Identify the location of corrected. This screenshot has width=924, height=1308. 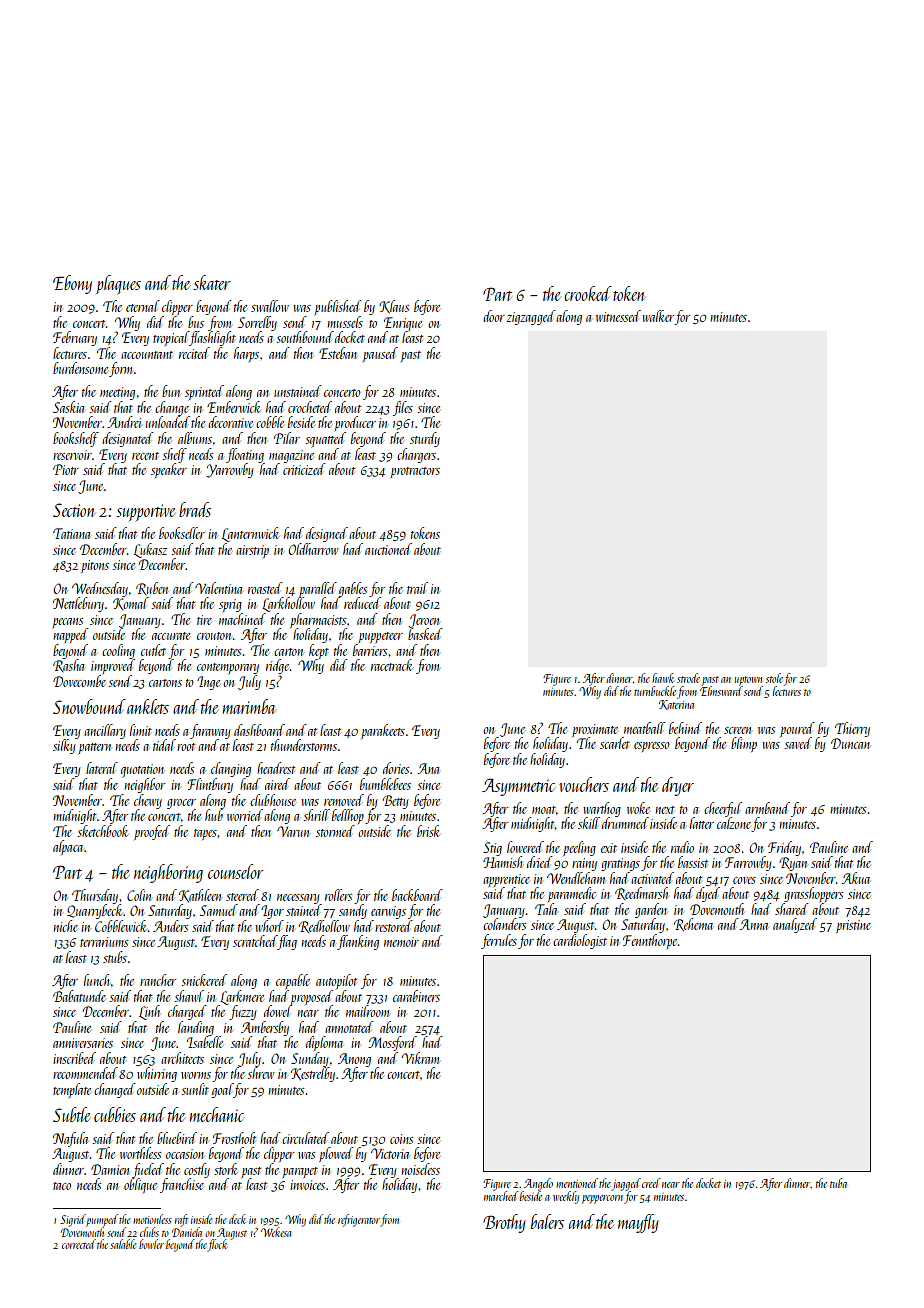
(79, 1244).
